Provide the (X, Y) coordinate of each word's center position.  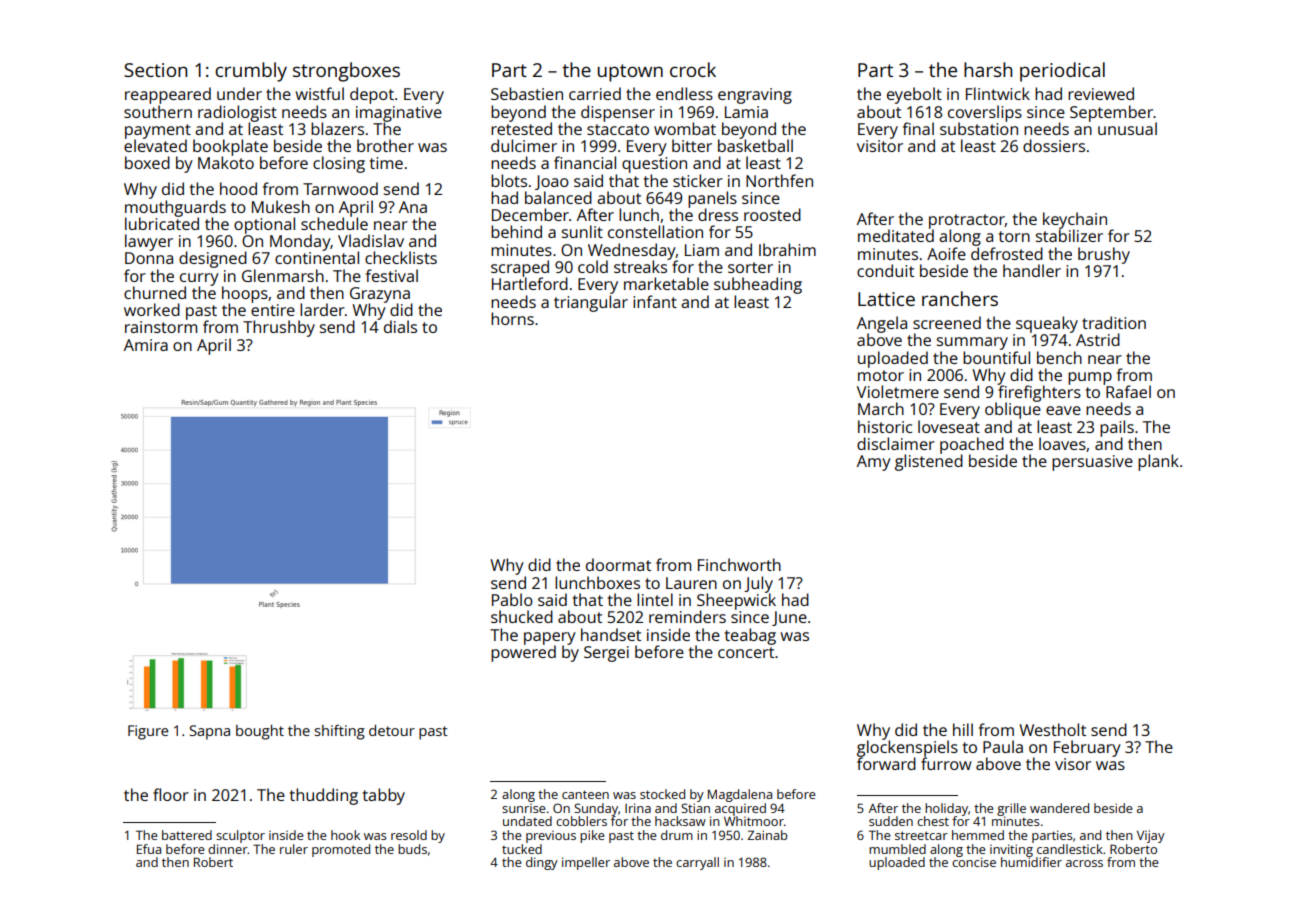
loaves (1062, 443)
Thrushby (279, 328)
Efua (149, 849)
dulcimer (524, 145)
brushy (1104, 255)
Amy (874, 463)
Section (155, 70)
